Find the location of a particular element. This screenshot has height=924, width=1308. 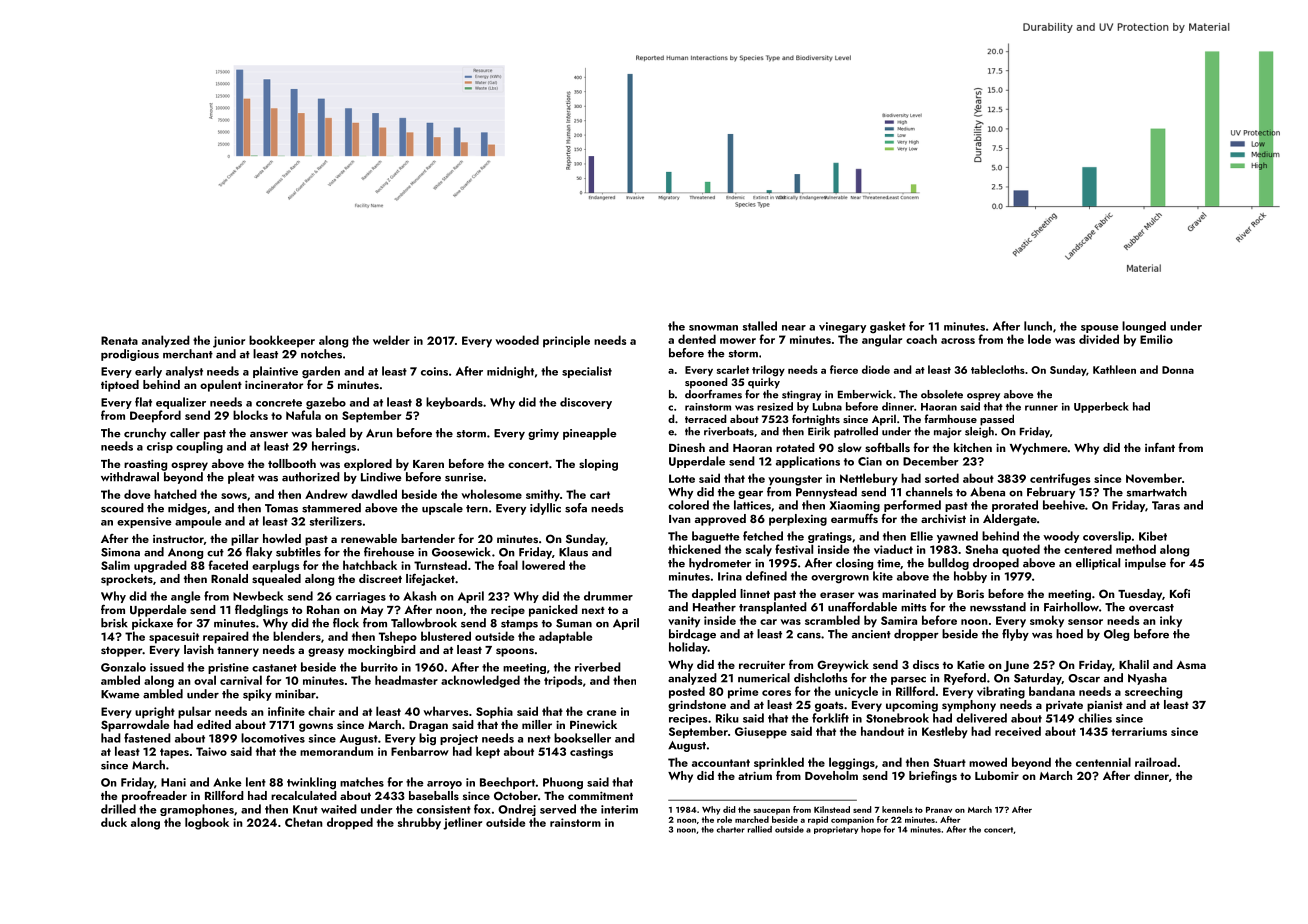

Taras is located at coordinates (1166, 505).
